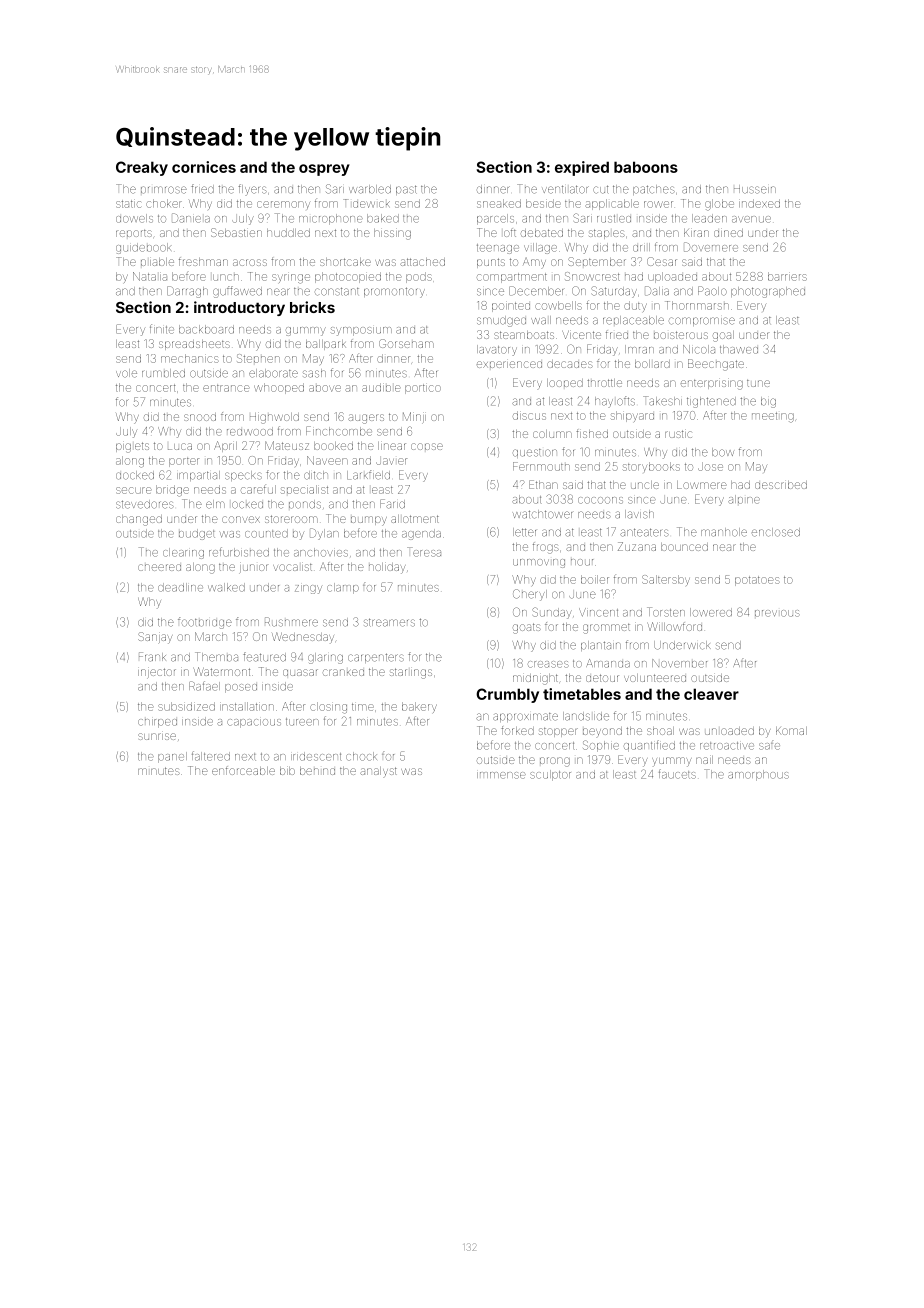 The height and width of the image is (1308, 924). What do you see at coordinates (662, 261) in the image?
I see `Cesar` at bounding box center [662, 261].
